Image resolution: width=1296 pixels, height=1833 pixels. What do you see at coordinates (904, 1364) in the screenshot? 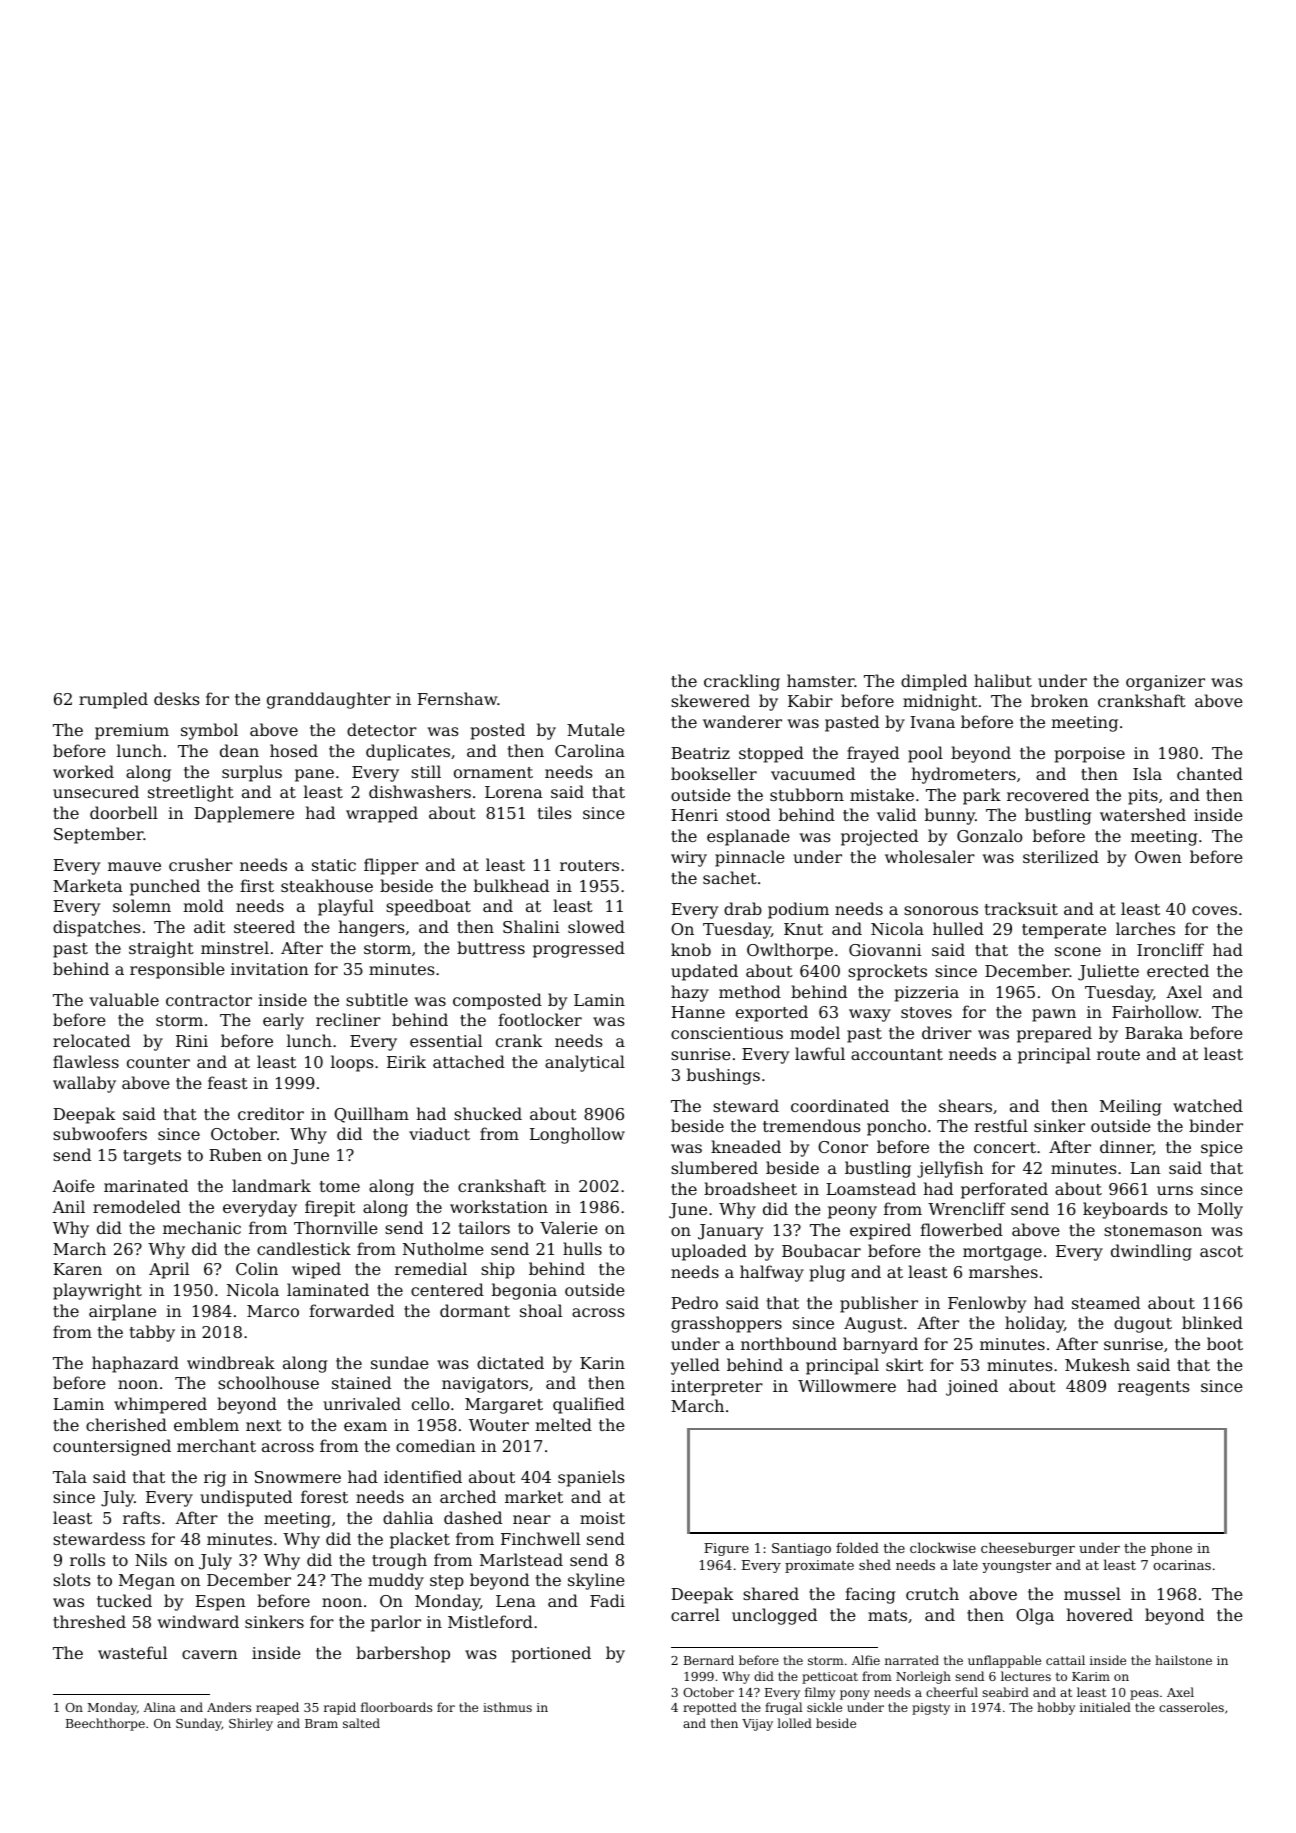
I see `skirt` at bounding box center [904, 1364].
